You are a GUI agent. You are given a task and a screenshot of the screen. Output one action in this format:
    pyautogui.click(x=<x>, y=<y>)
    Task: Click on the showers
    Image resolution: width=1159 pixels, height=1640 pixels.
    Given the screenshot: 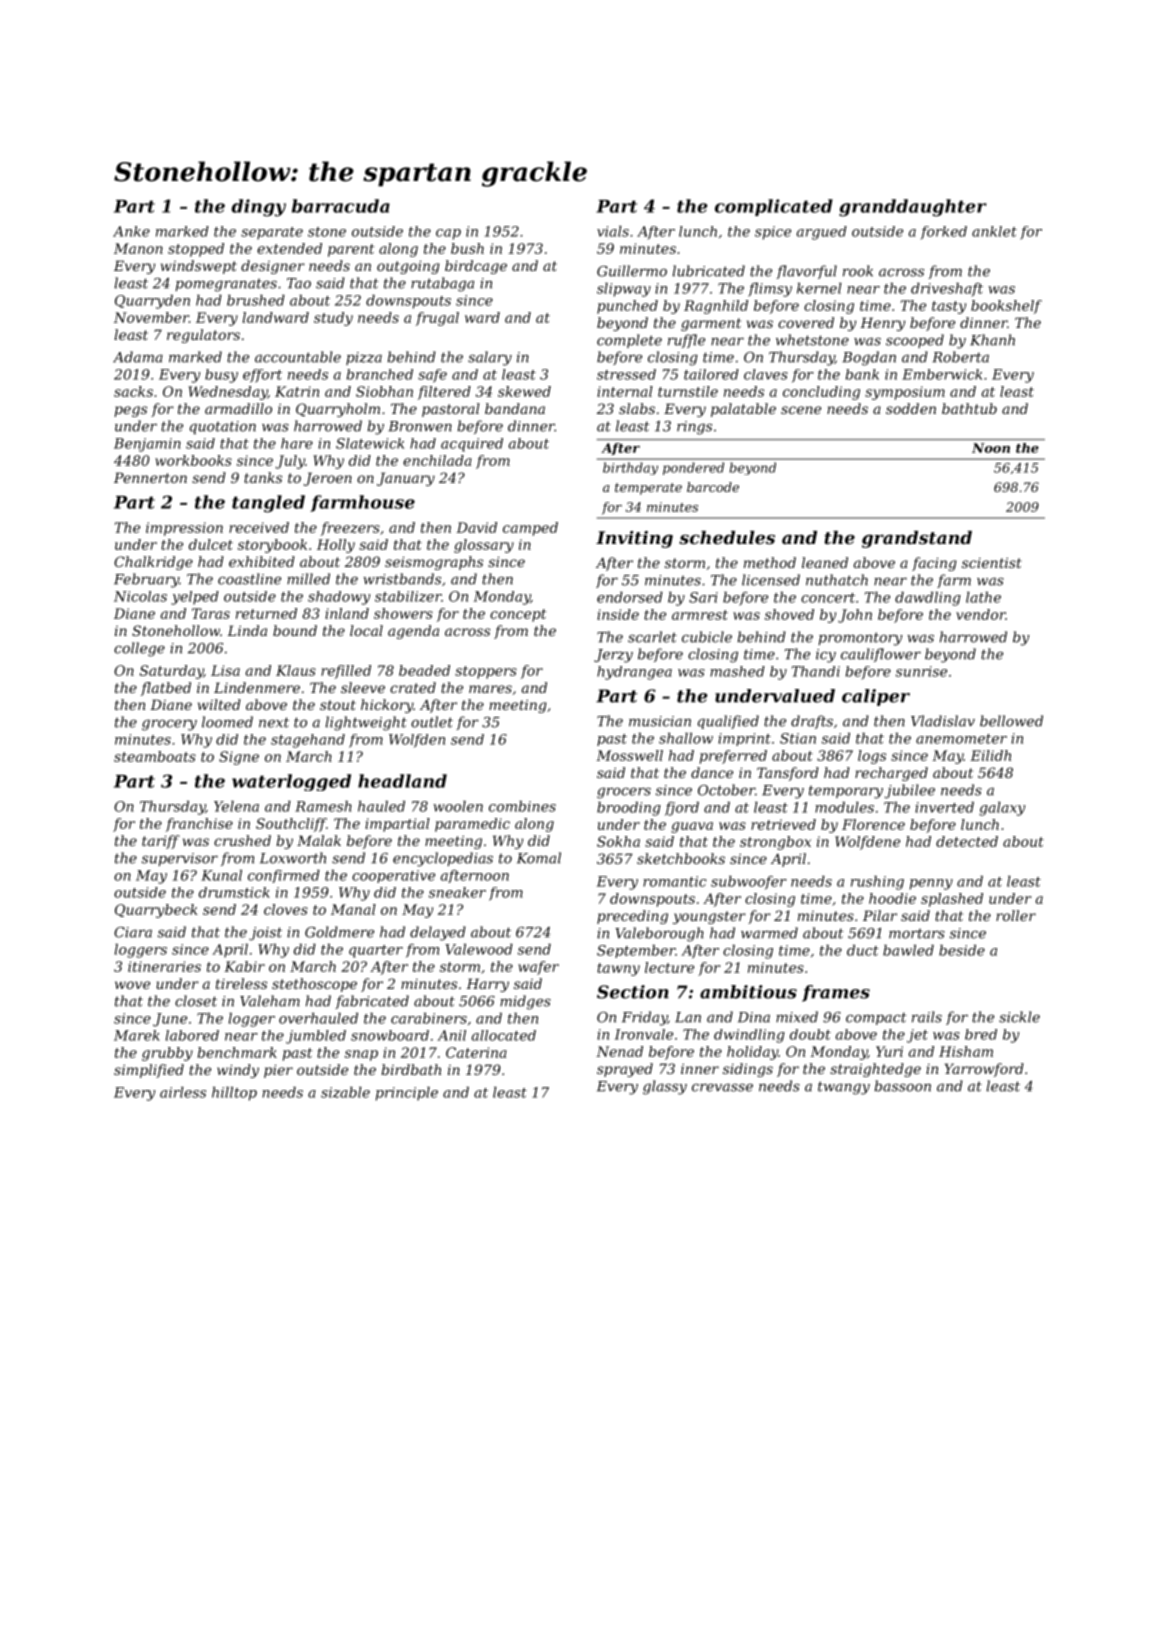 What is the action you would take?
    pyautogui.click(x=403, y=613)
